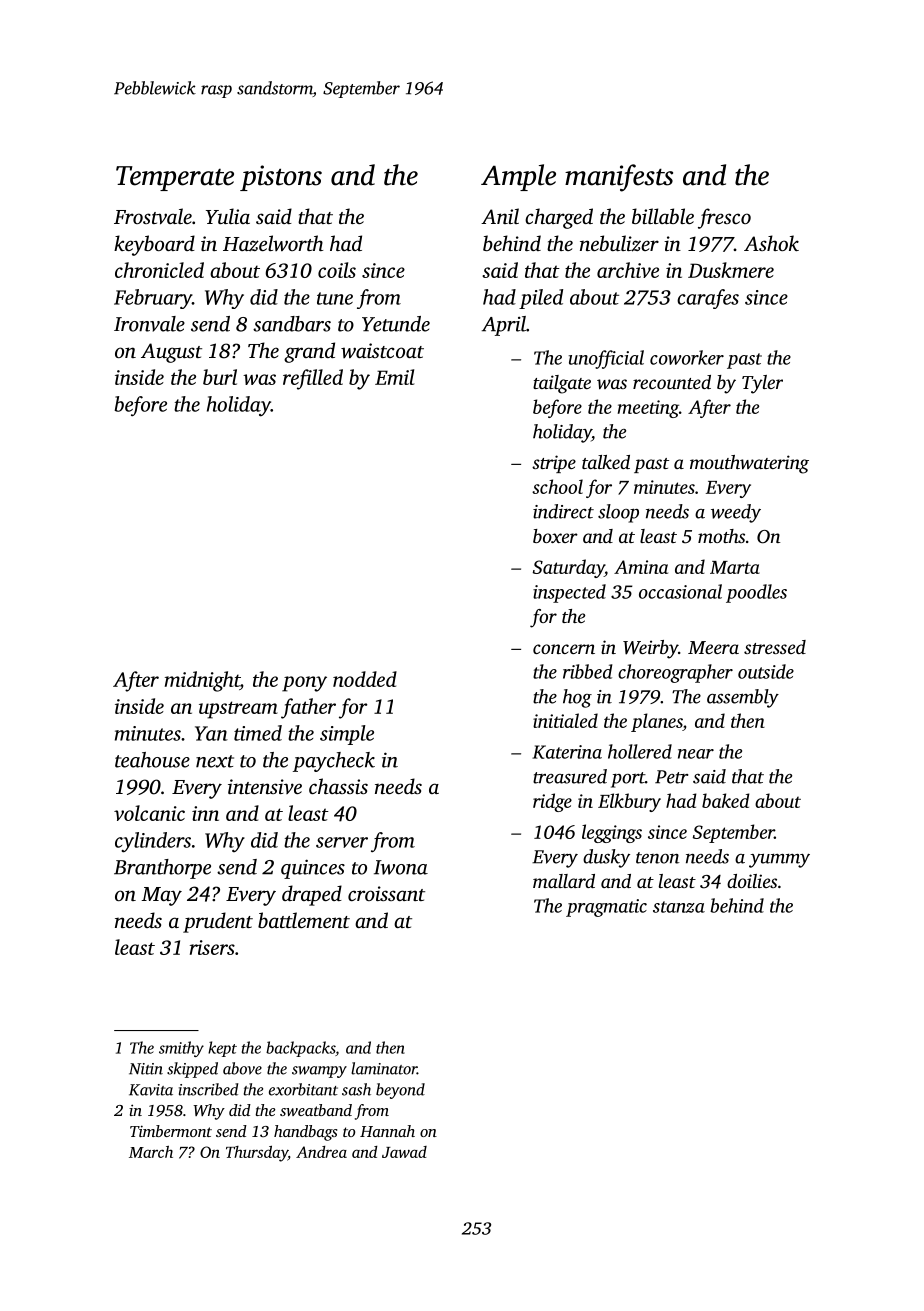 This page has height=1311, width=924. Describe the element at coordinates (386, 893) in the page. I see `croissant` at that location.
